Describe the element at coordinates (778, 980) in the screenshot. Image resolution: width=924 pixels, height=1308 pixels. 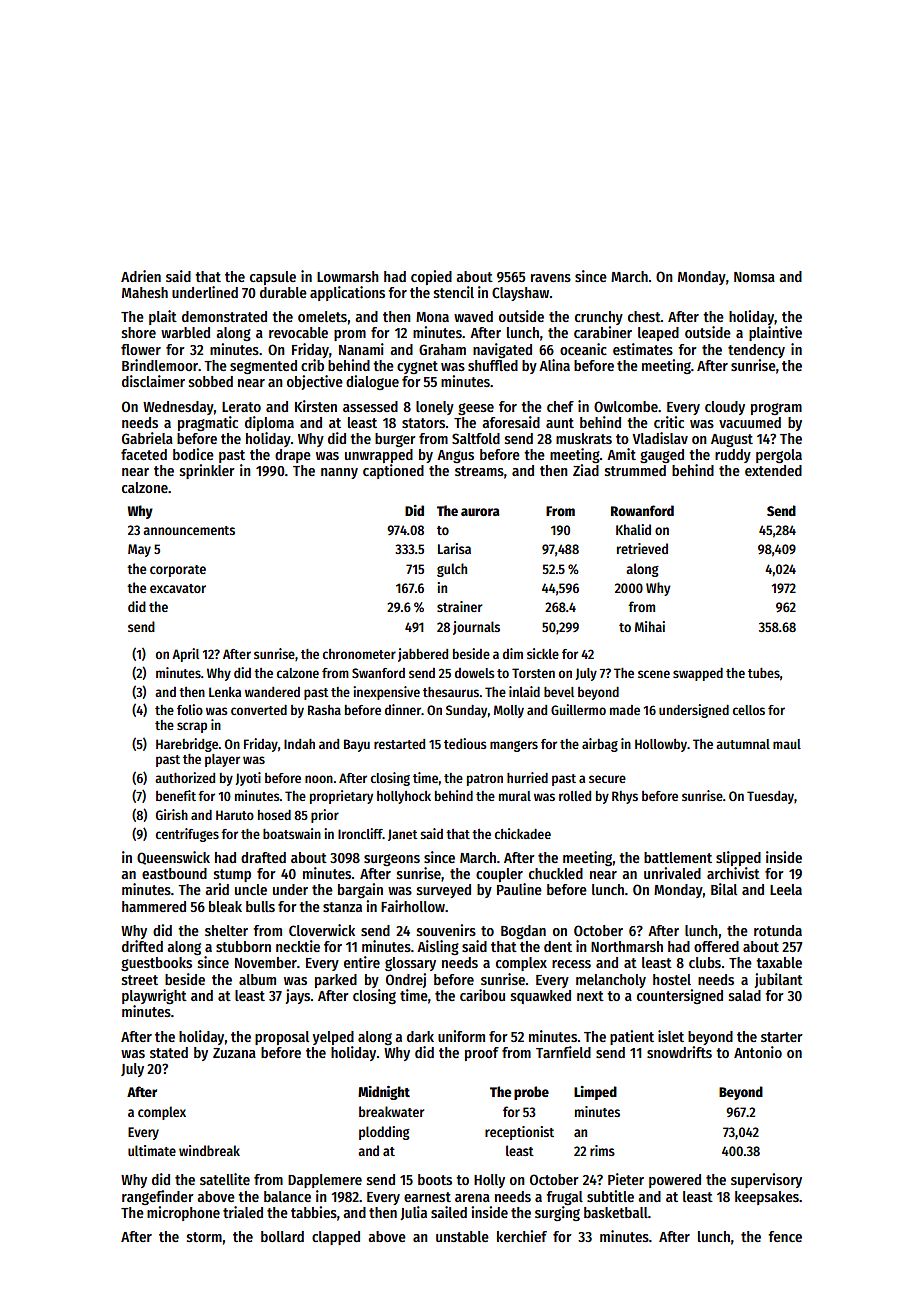
I see `jubilant` at that location.
